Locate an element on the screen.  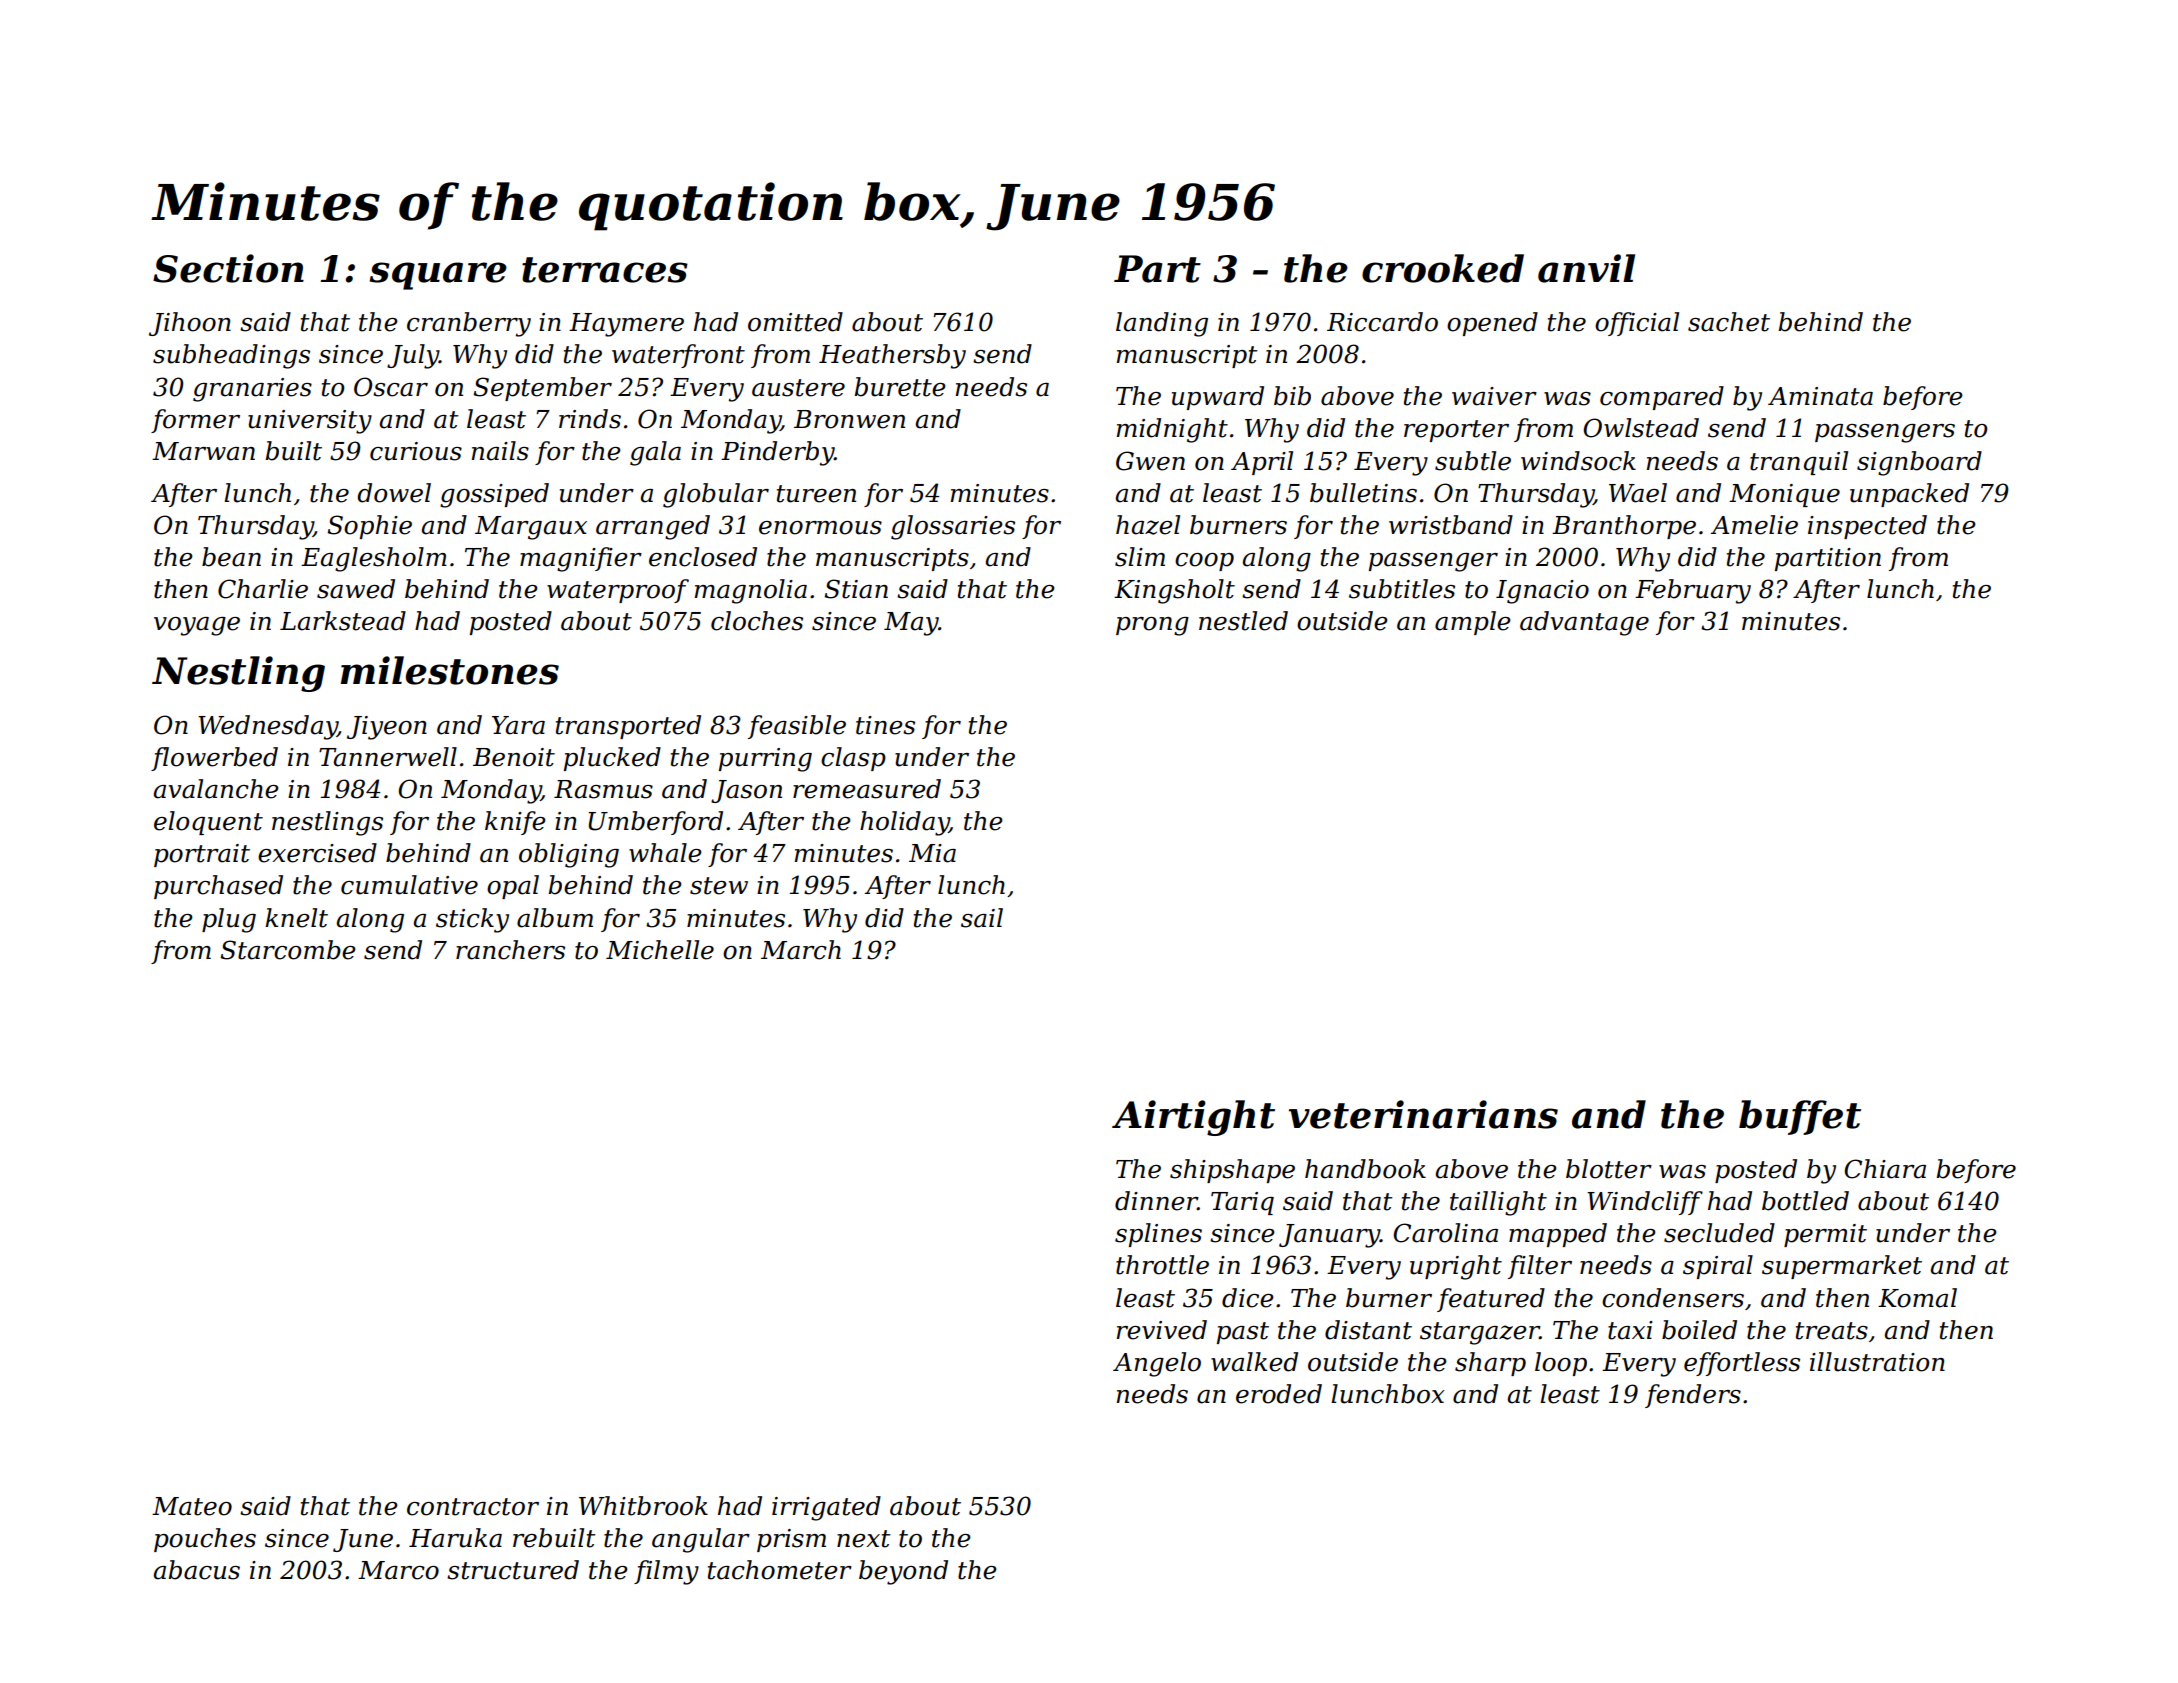
beyond is located at coordinates (903, 1572).
